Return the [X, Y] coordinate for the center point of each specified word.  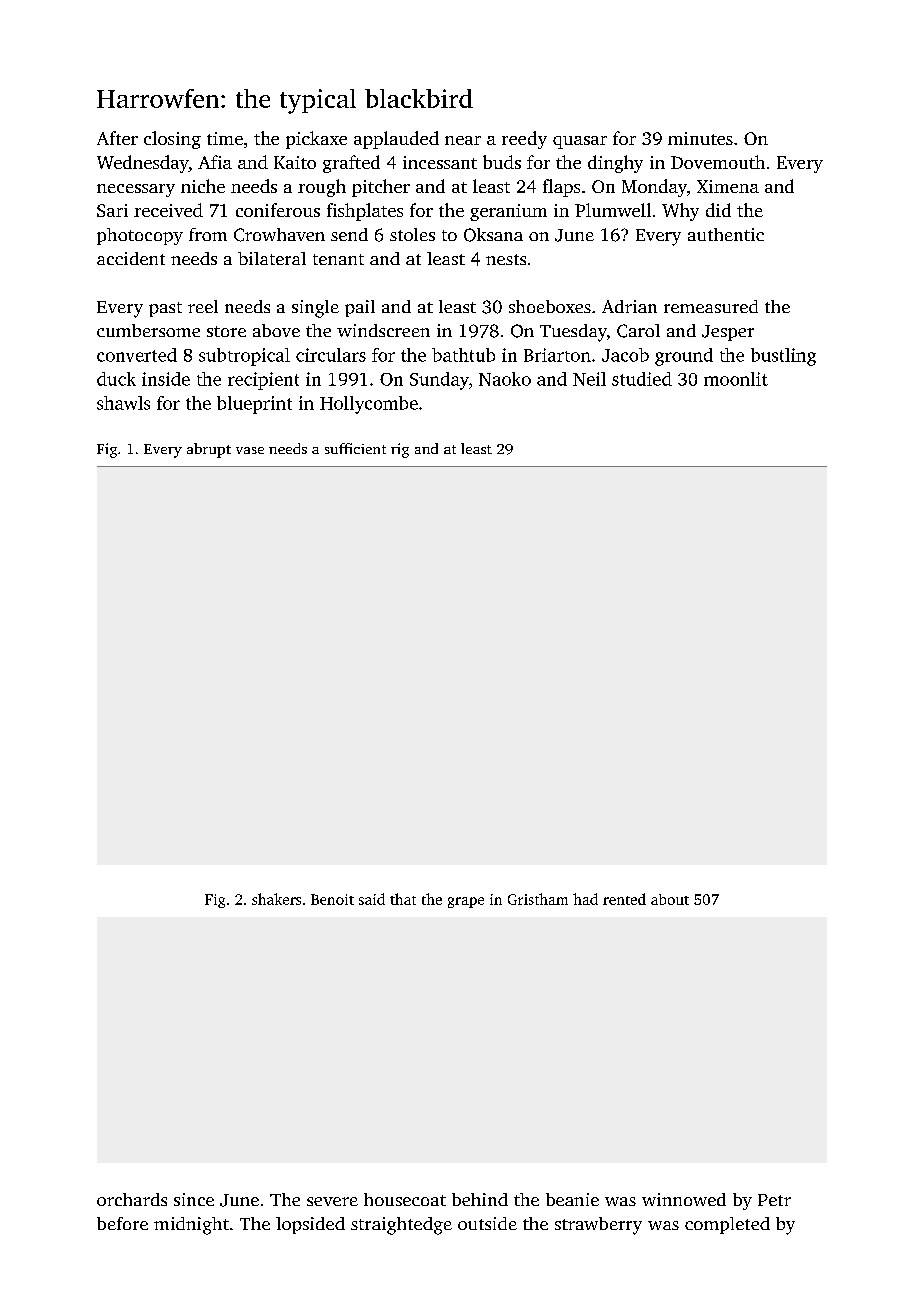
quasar [580, 142]
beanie [572, 1199]
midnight [191, 1226]
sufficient [355, 448]
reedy [524, 140]
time [225, 138]
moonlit [736, 379]
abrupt [209, 450]
